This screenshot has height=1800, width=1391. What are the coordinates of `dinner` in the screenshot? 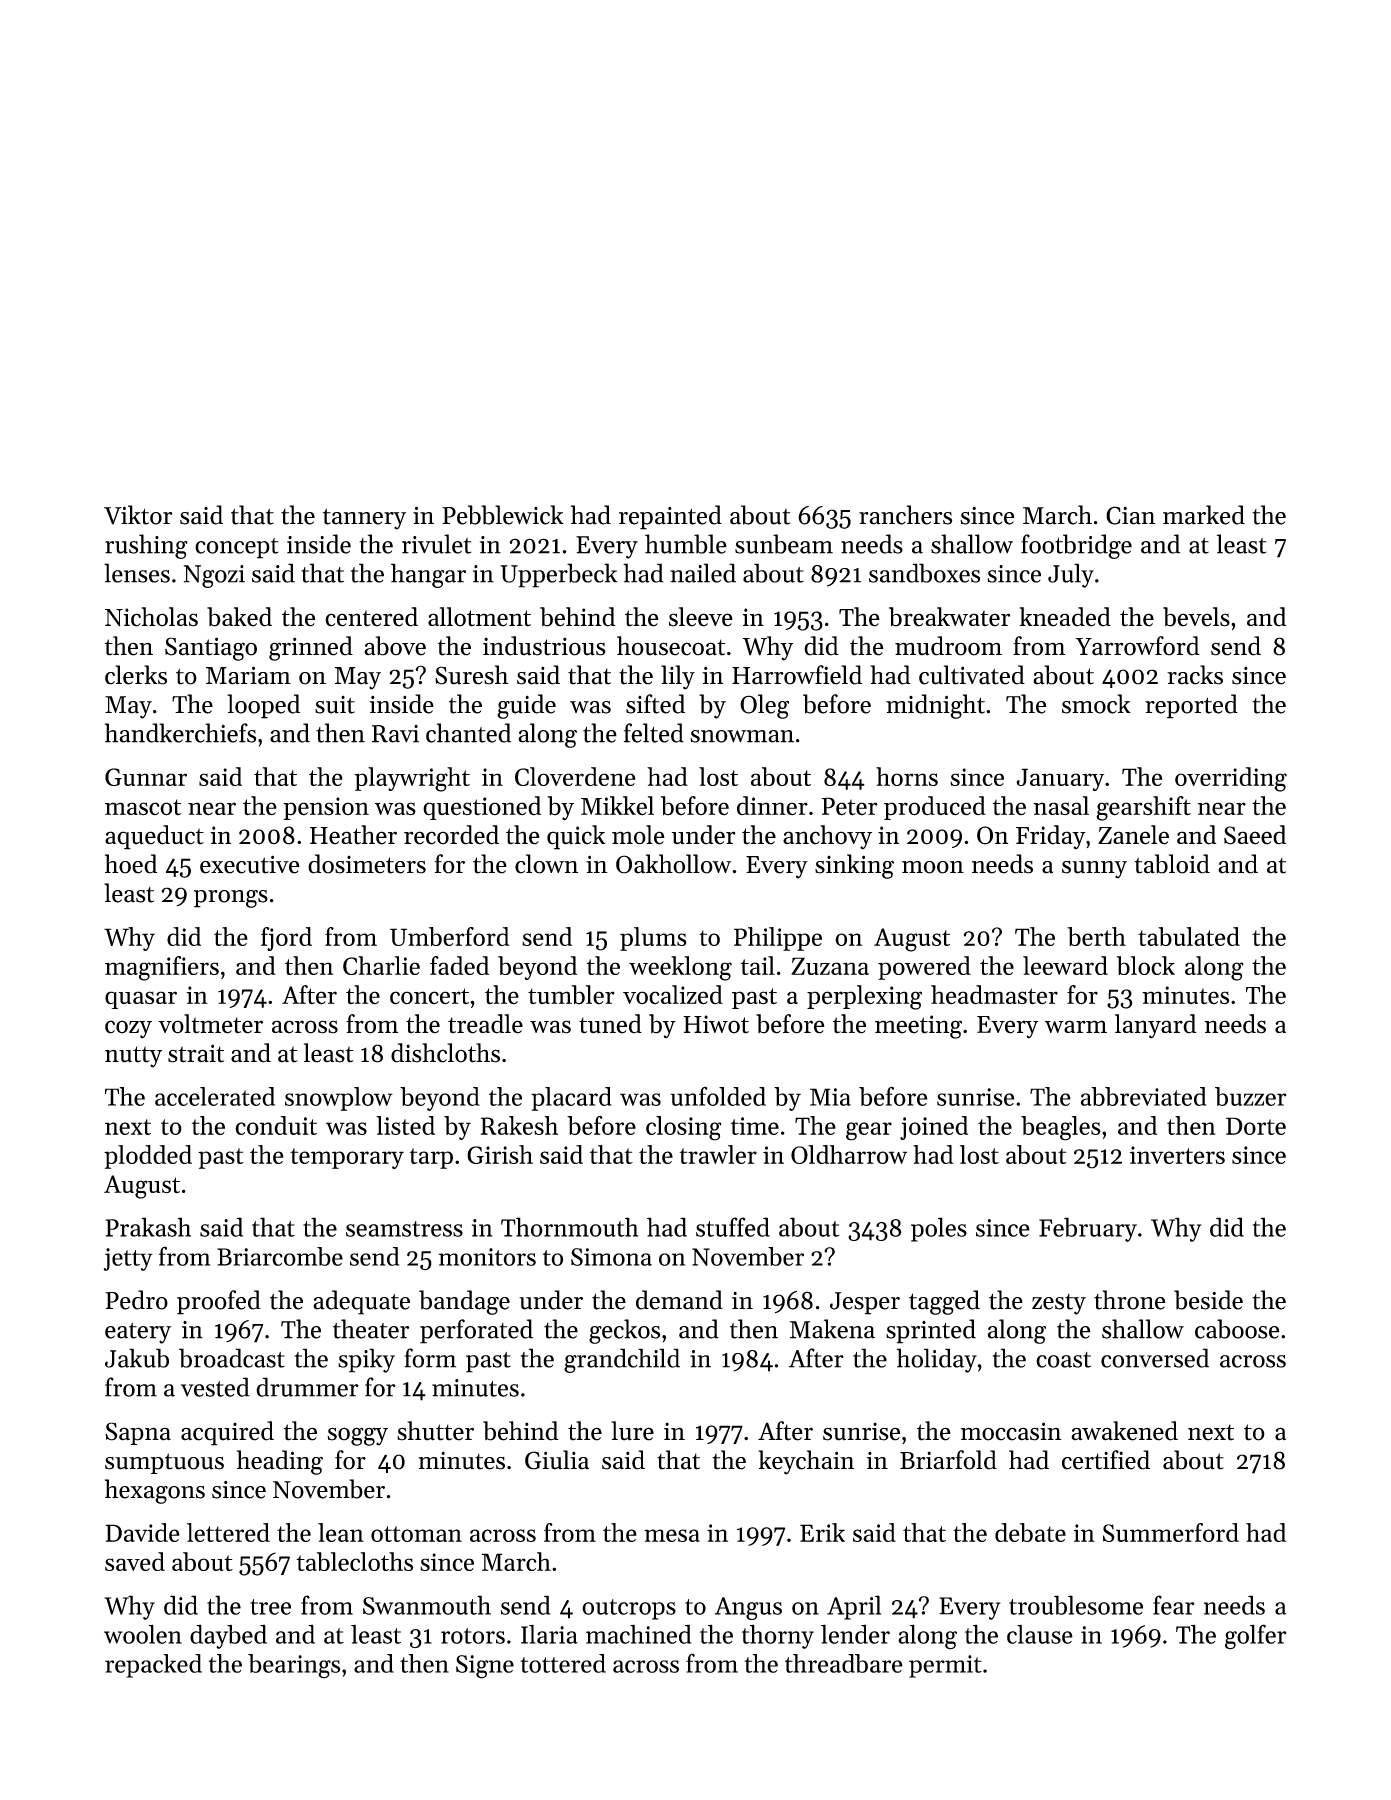 It's located at (772, 805).
